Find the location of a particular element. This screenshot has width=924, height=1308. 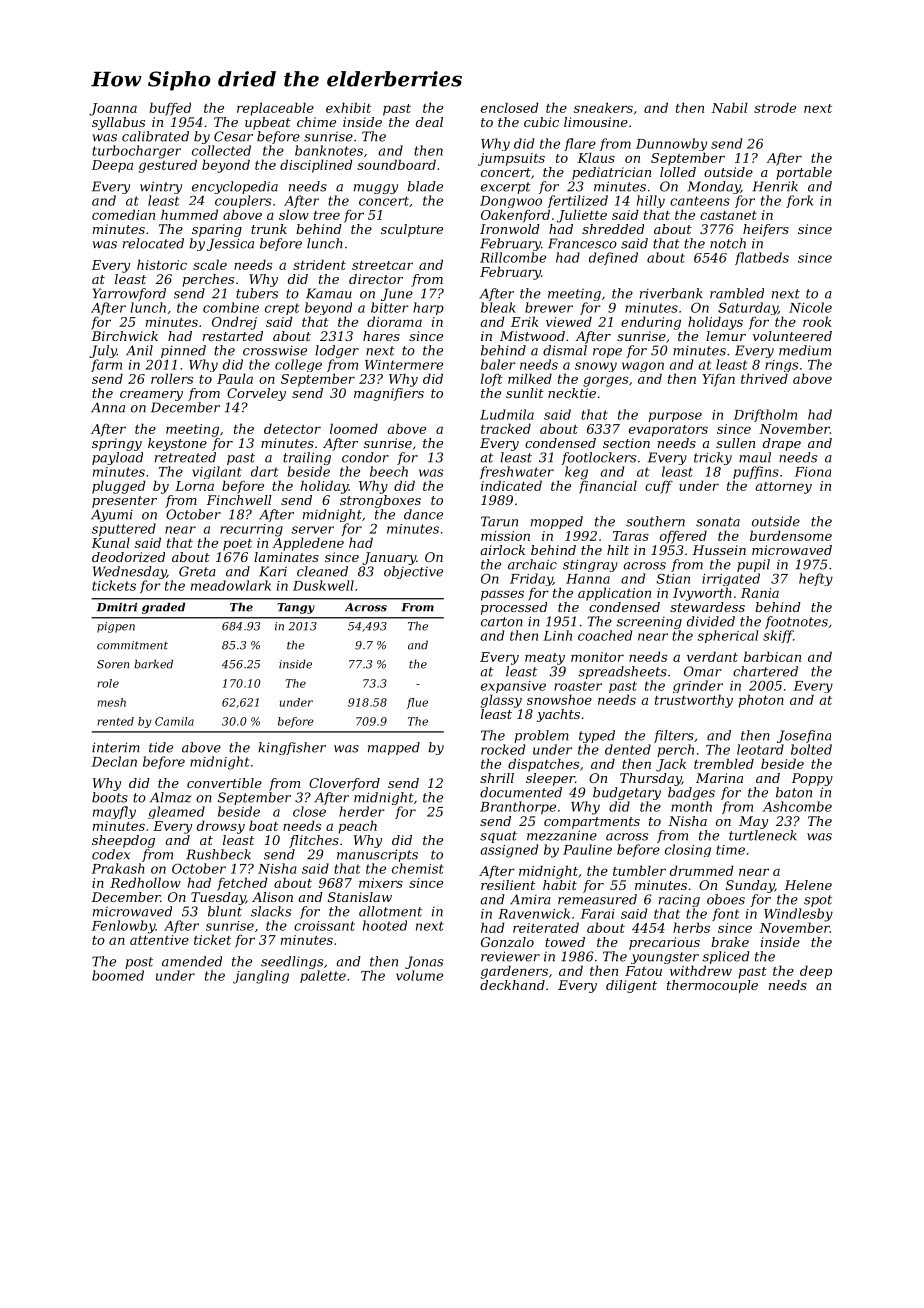

mesh is located at coordinates (111, 702).
